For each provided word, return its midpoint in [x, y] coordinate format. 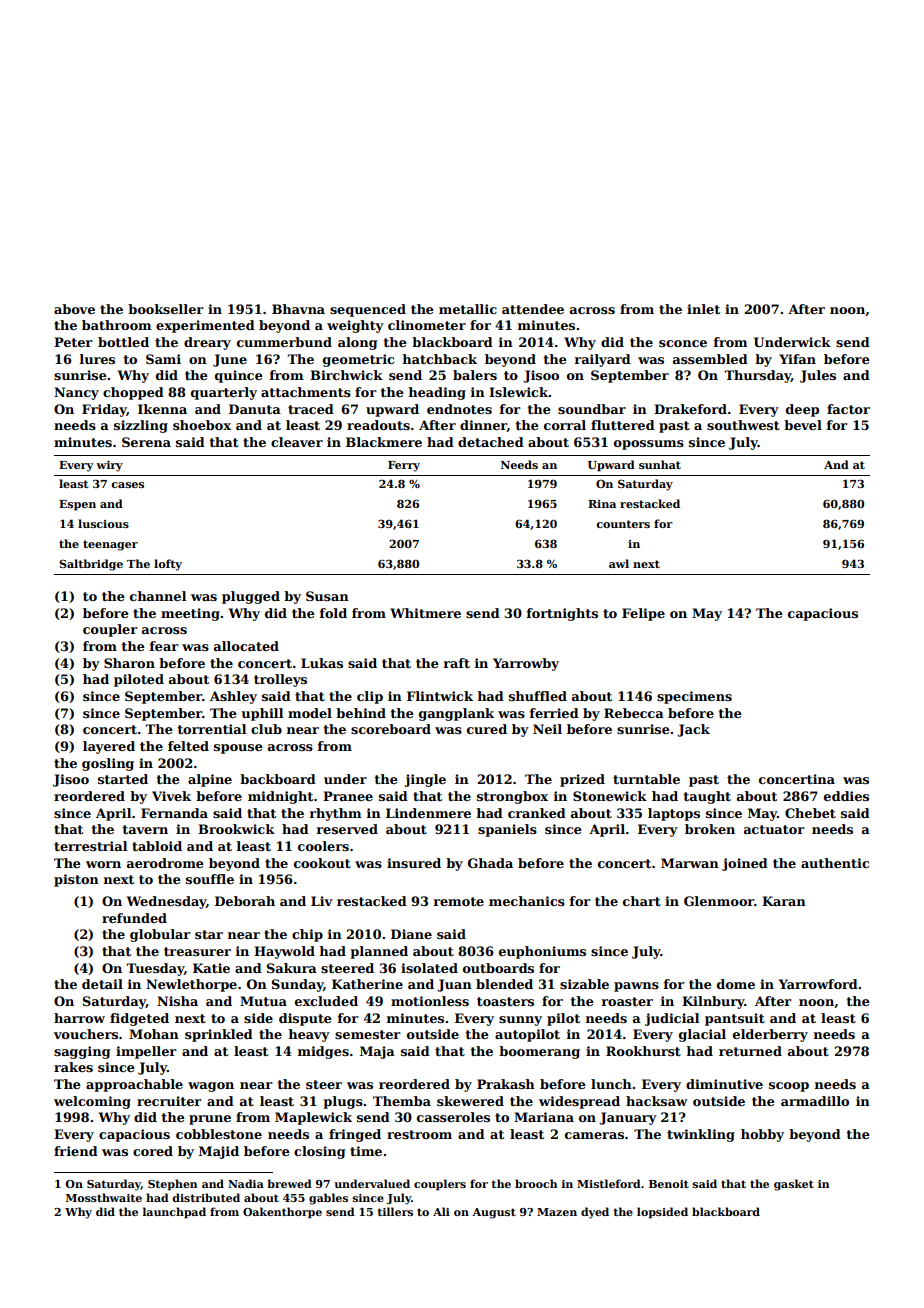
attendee [533, 309]
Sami [163, 359]
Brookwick [236, 829]
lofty [168, 565]
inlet [703, 309]
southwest [743, 425]
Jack [693, 730]
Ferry [404, 466]
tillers [395, 1211]
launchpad [174, 1213]
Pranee [348, 796]
